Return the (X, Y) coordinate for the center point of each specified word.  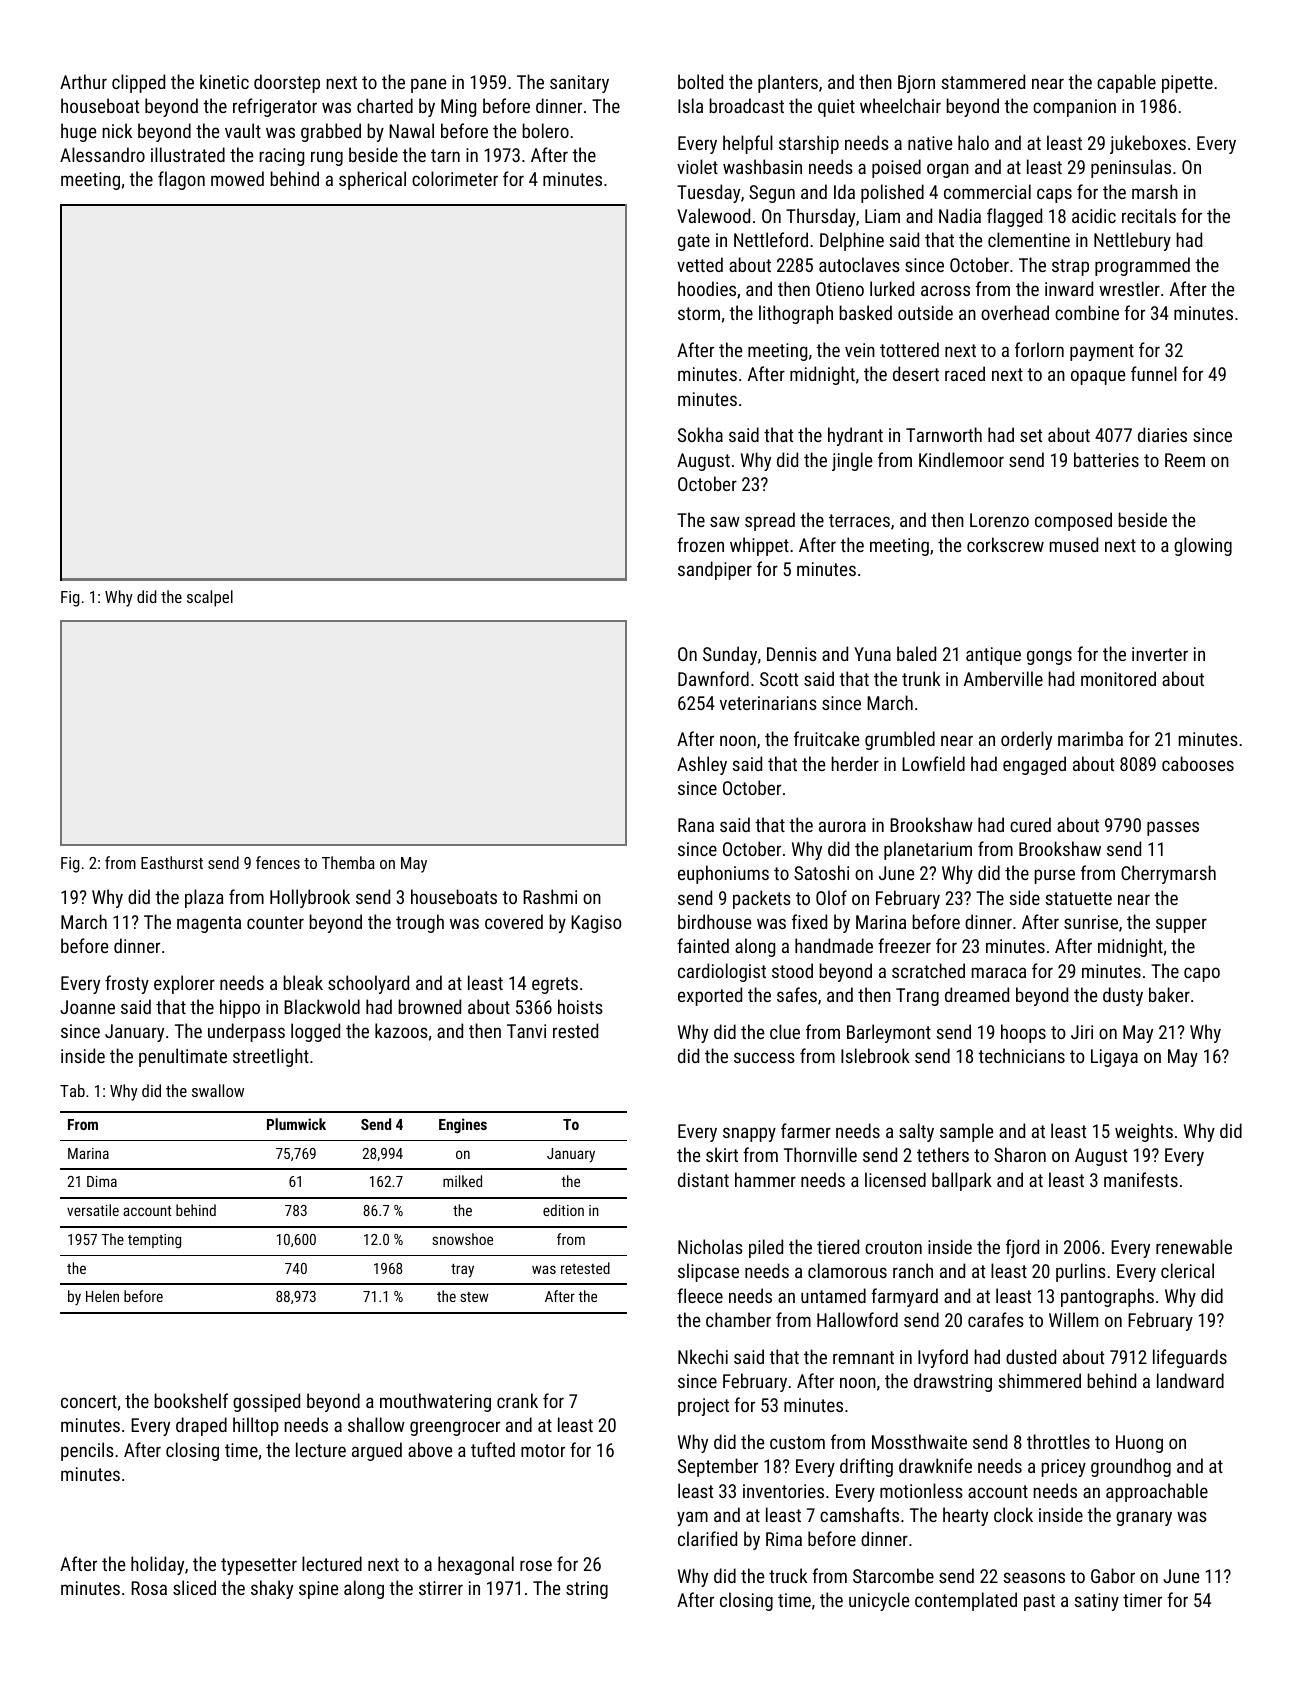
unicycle (879, 1601)
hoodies (707, 288)
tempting (154, 1241)
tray (462, 1271)
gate (694, 242)
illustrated (188, 154)
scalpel (210, 598)
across (945, 290)
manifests (1141, 1179)
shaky (272, 1589)
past (1039, 1602)
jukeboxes (1148, 144)
